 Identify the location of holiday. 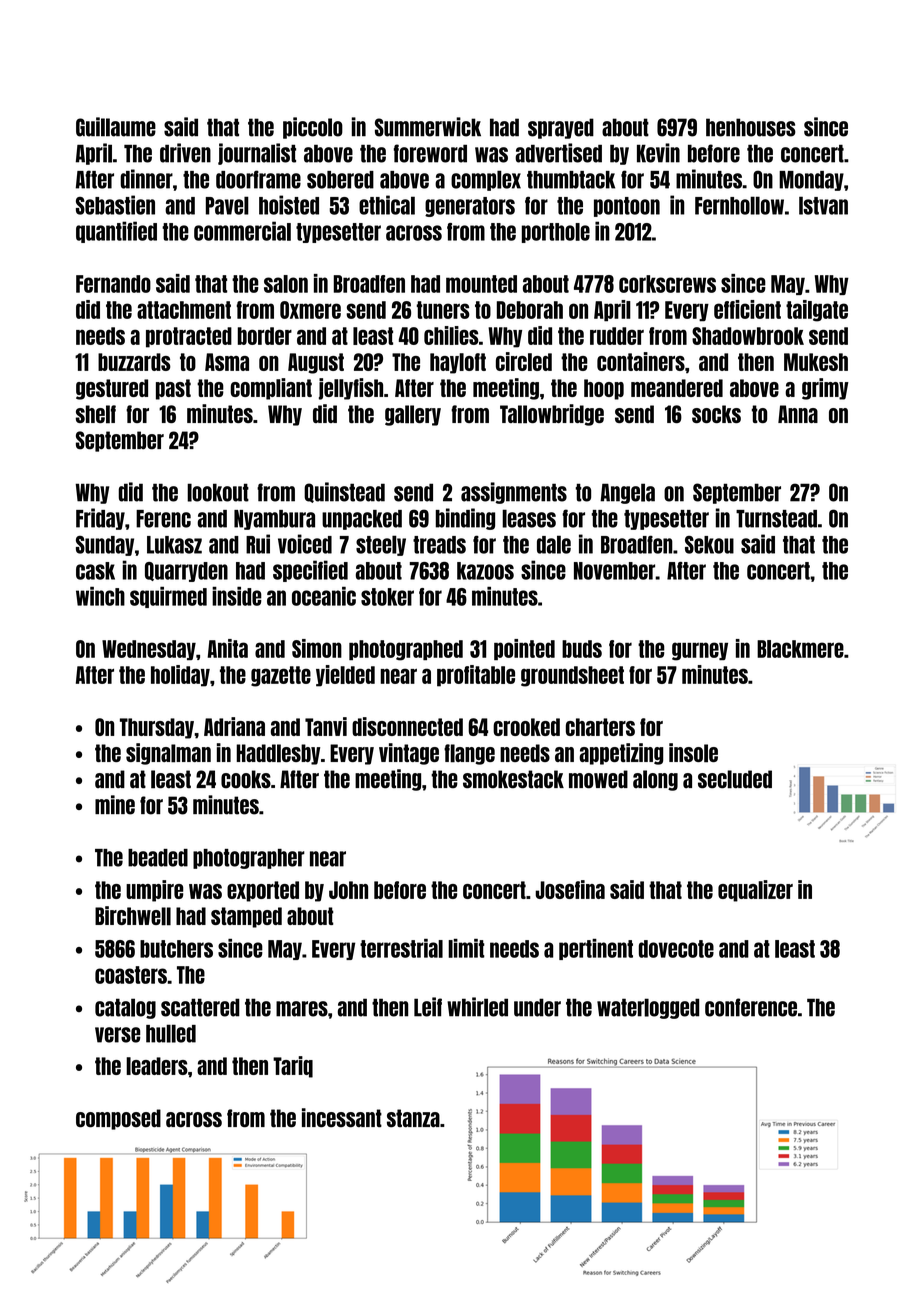
(180, 676).
